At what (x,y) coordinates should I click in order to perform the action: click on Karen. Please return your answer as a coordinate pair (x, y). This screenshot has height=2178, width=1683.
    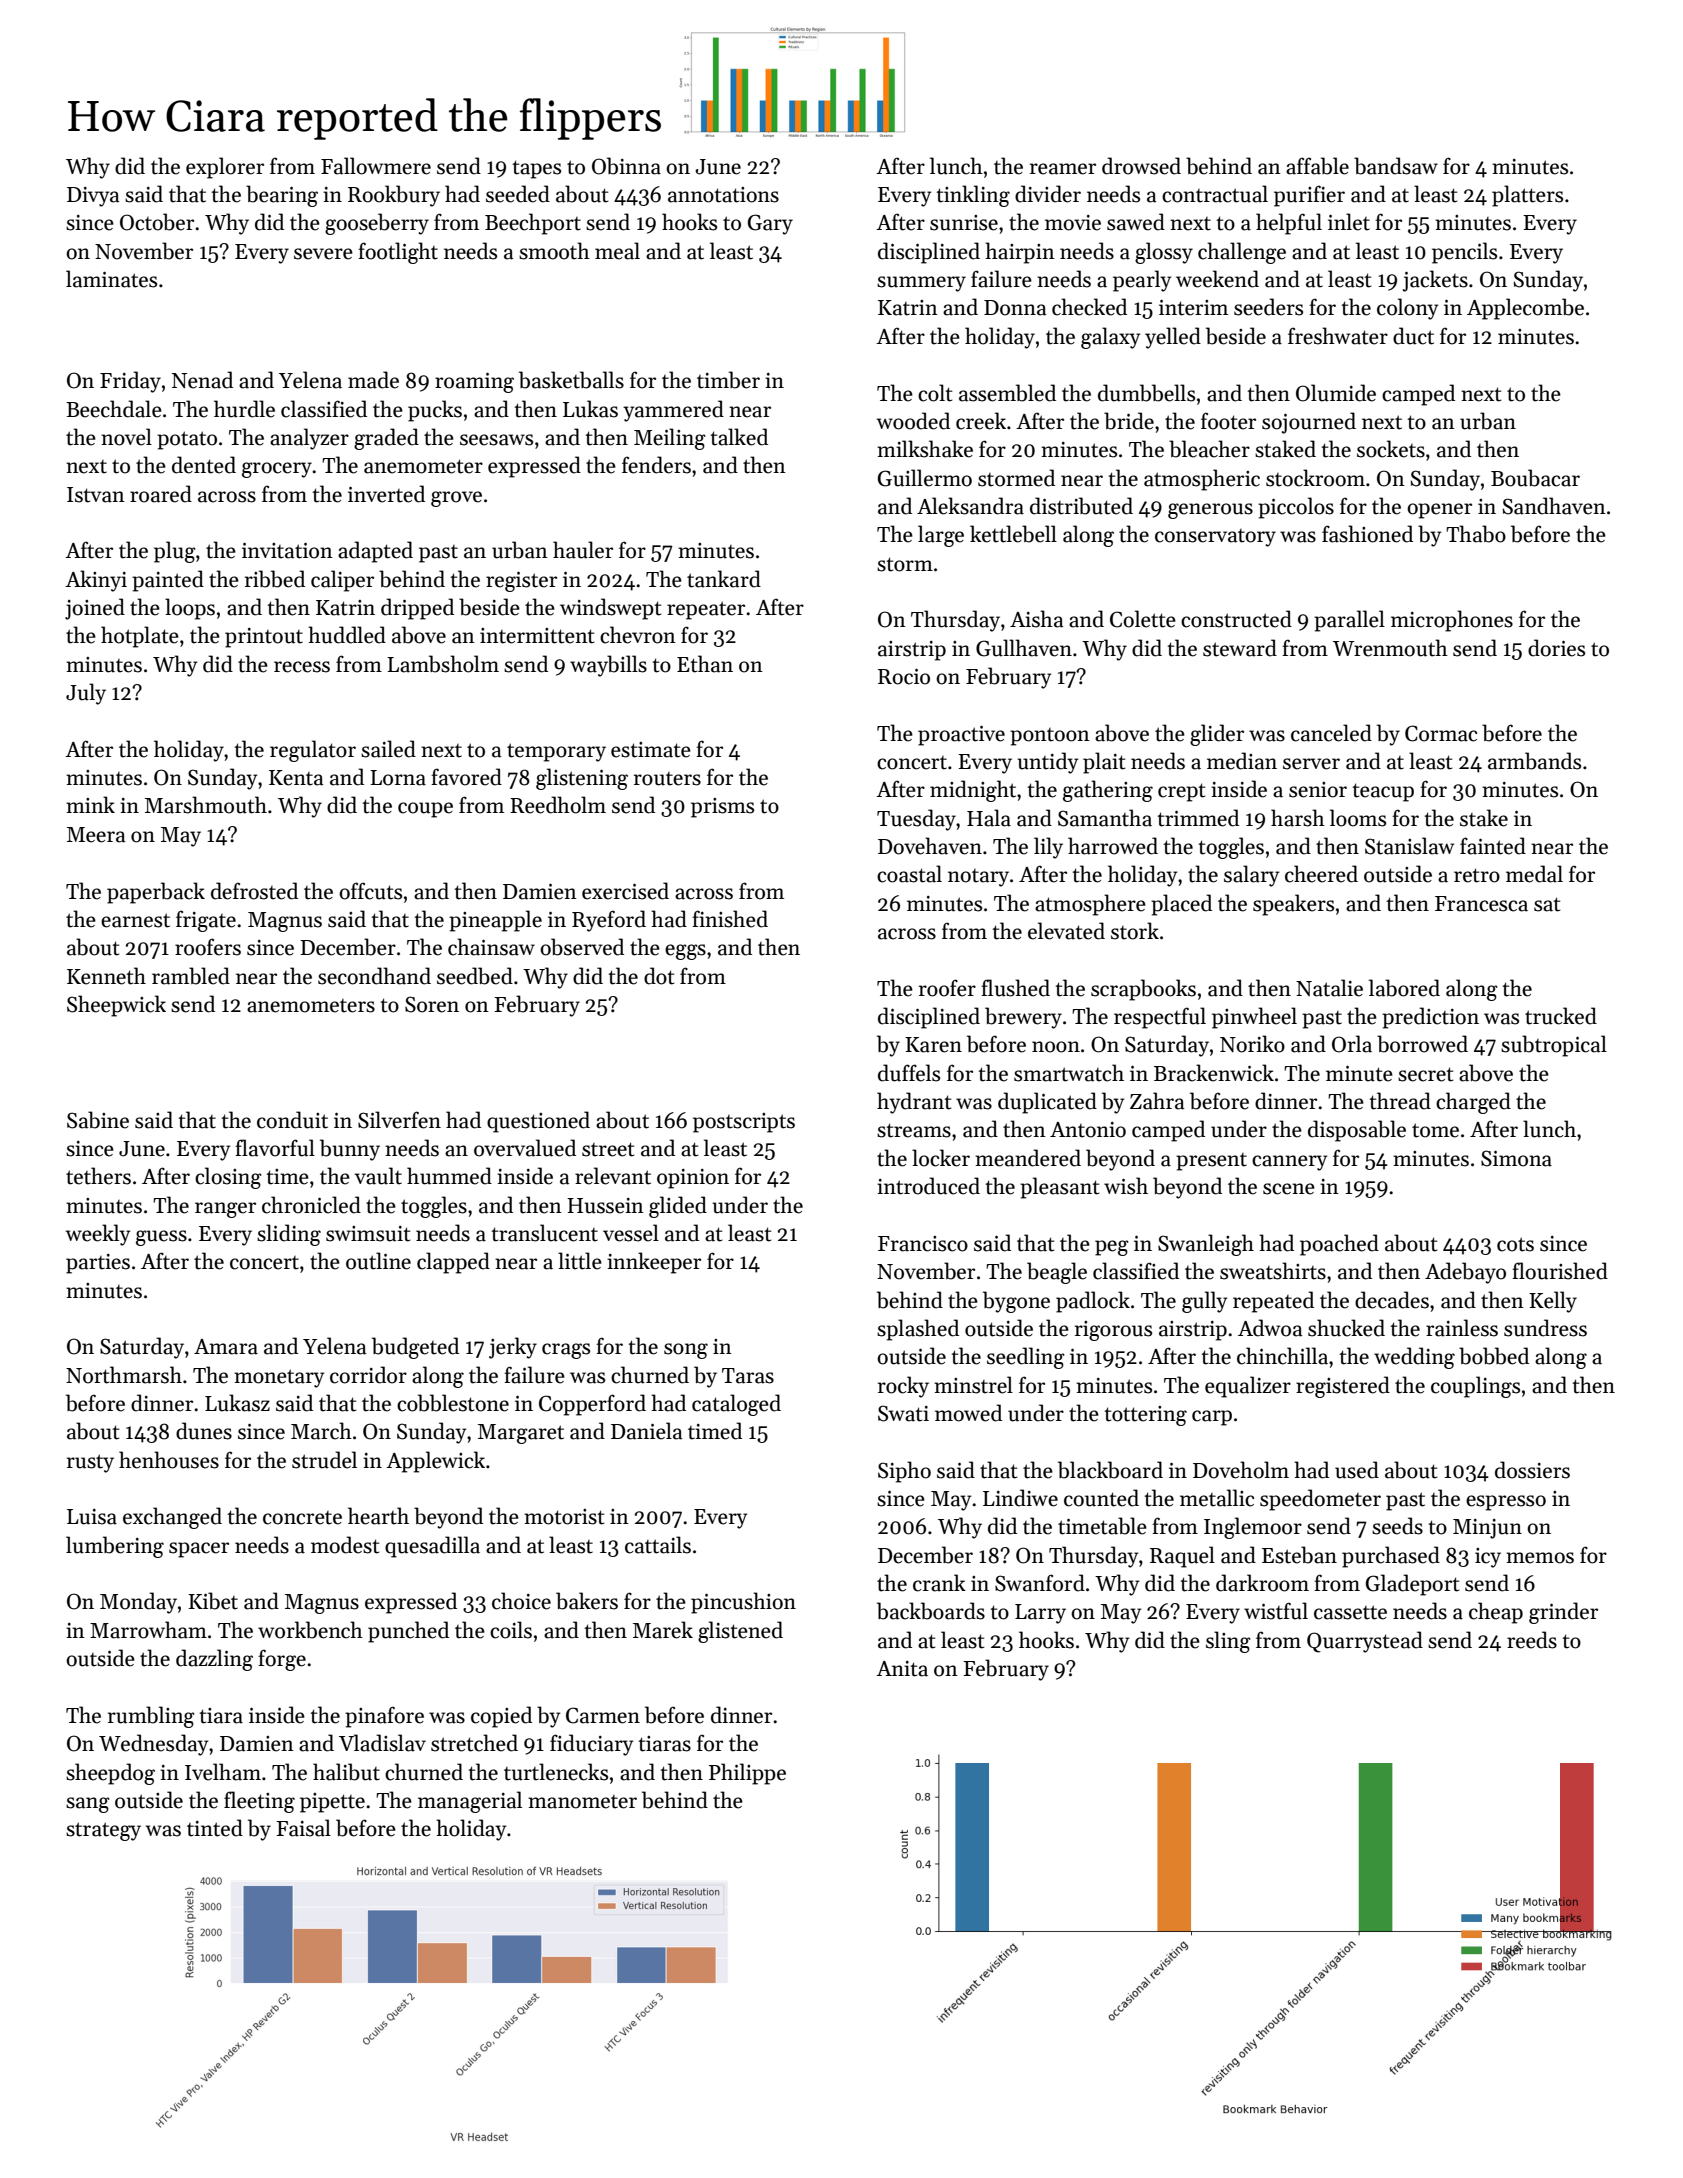
    Looking at the image, I should click on (933, 1045).
